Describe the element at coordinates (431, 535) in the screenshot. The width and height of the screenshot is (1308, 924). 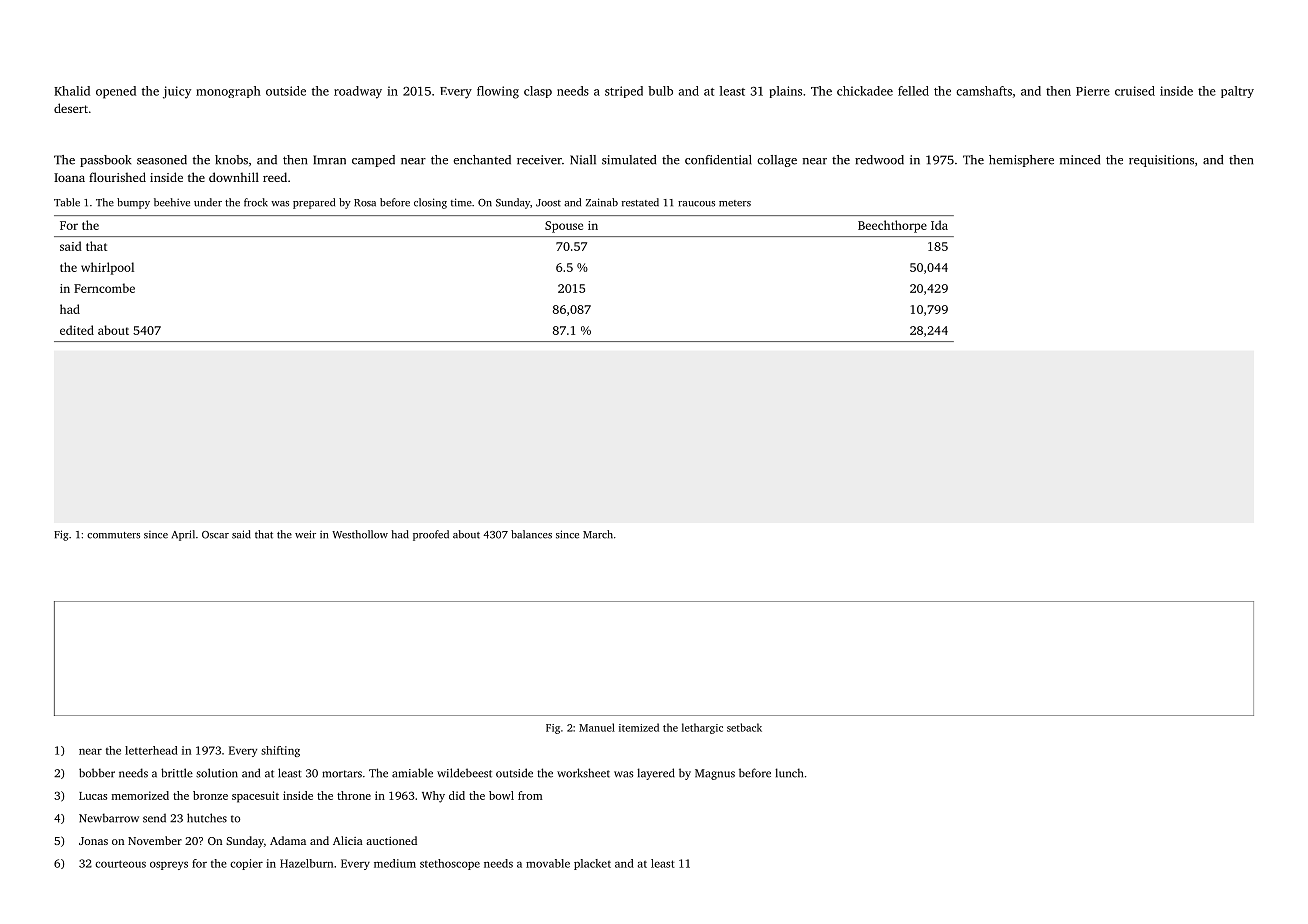
I see `proofed` at that location.
